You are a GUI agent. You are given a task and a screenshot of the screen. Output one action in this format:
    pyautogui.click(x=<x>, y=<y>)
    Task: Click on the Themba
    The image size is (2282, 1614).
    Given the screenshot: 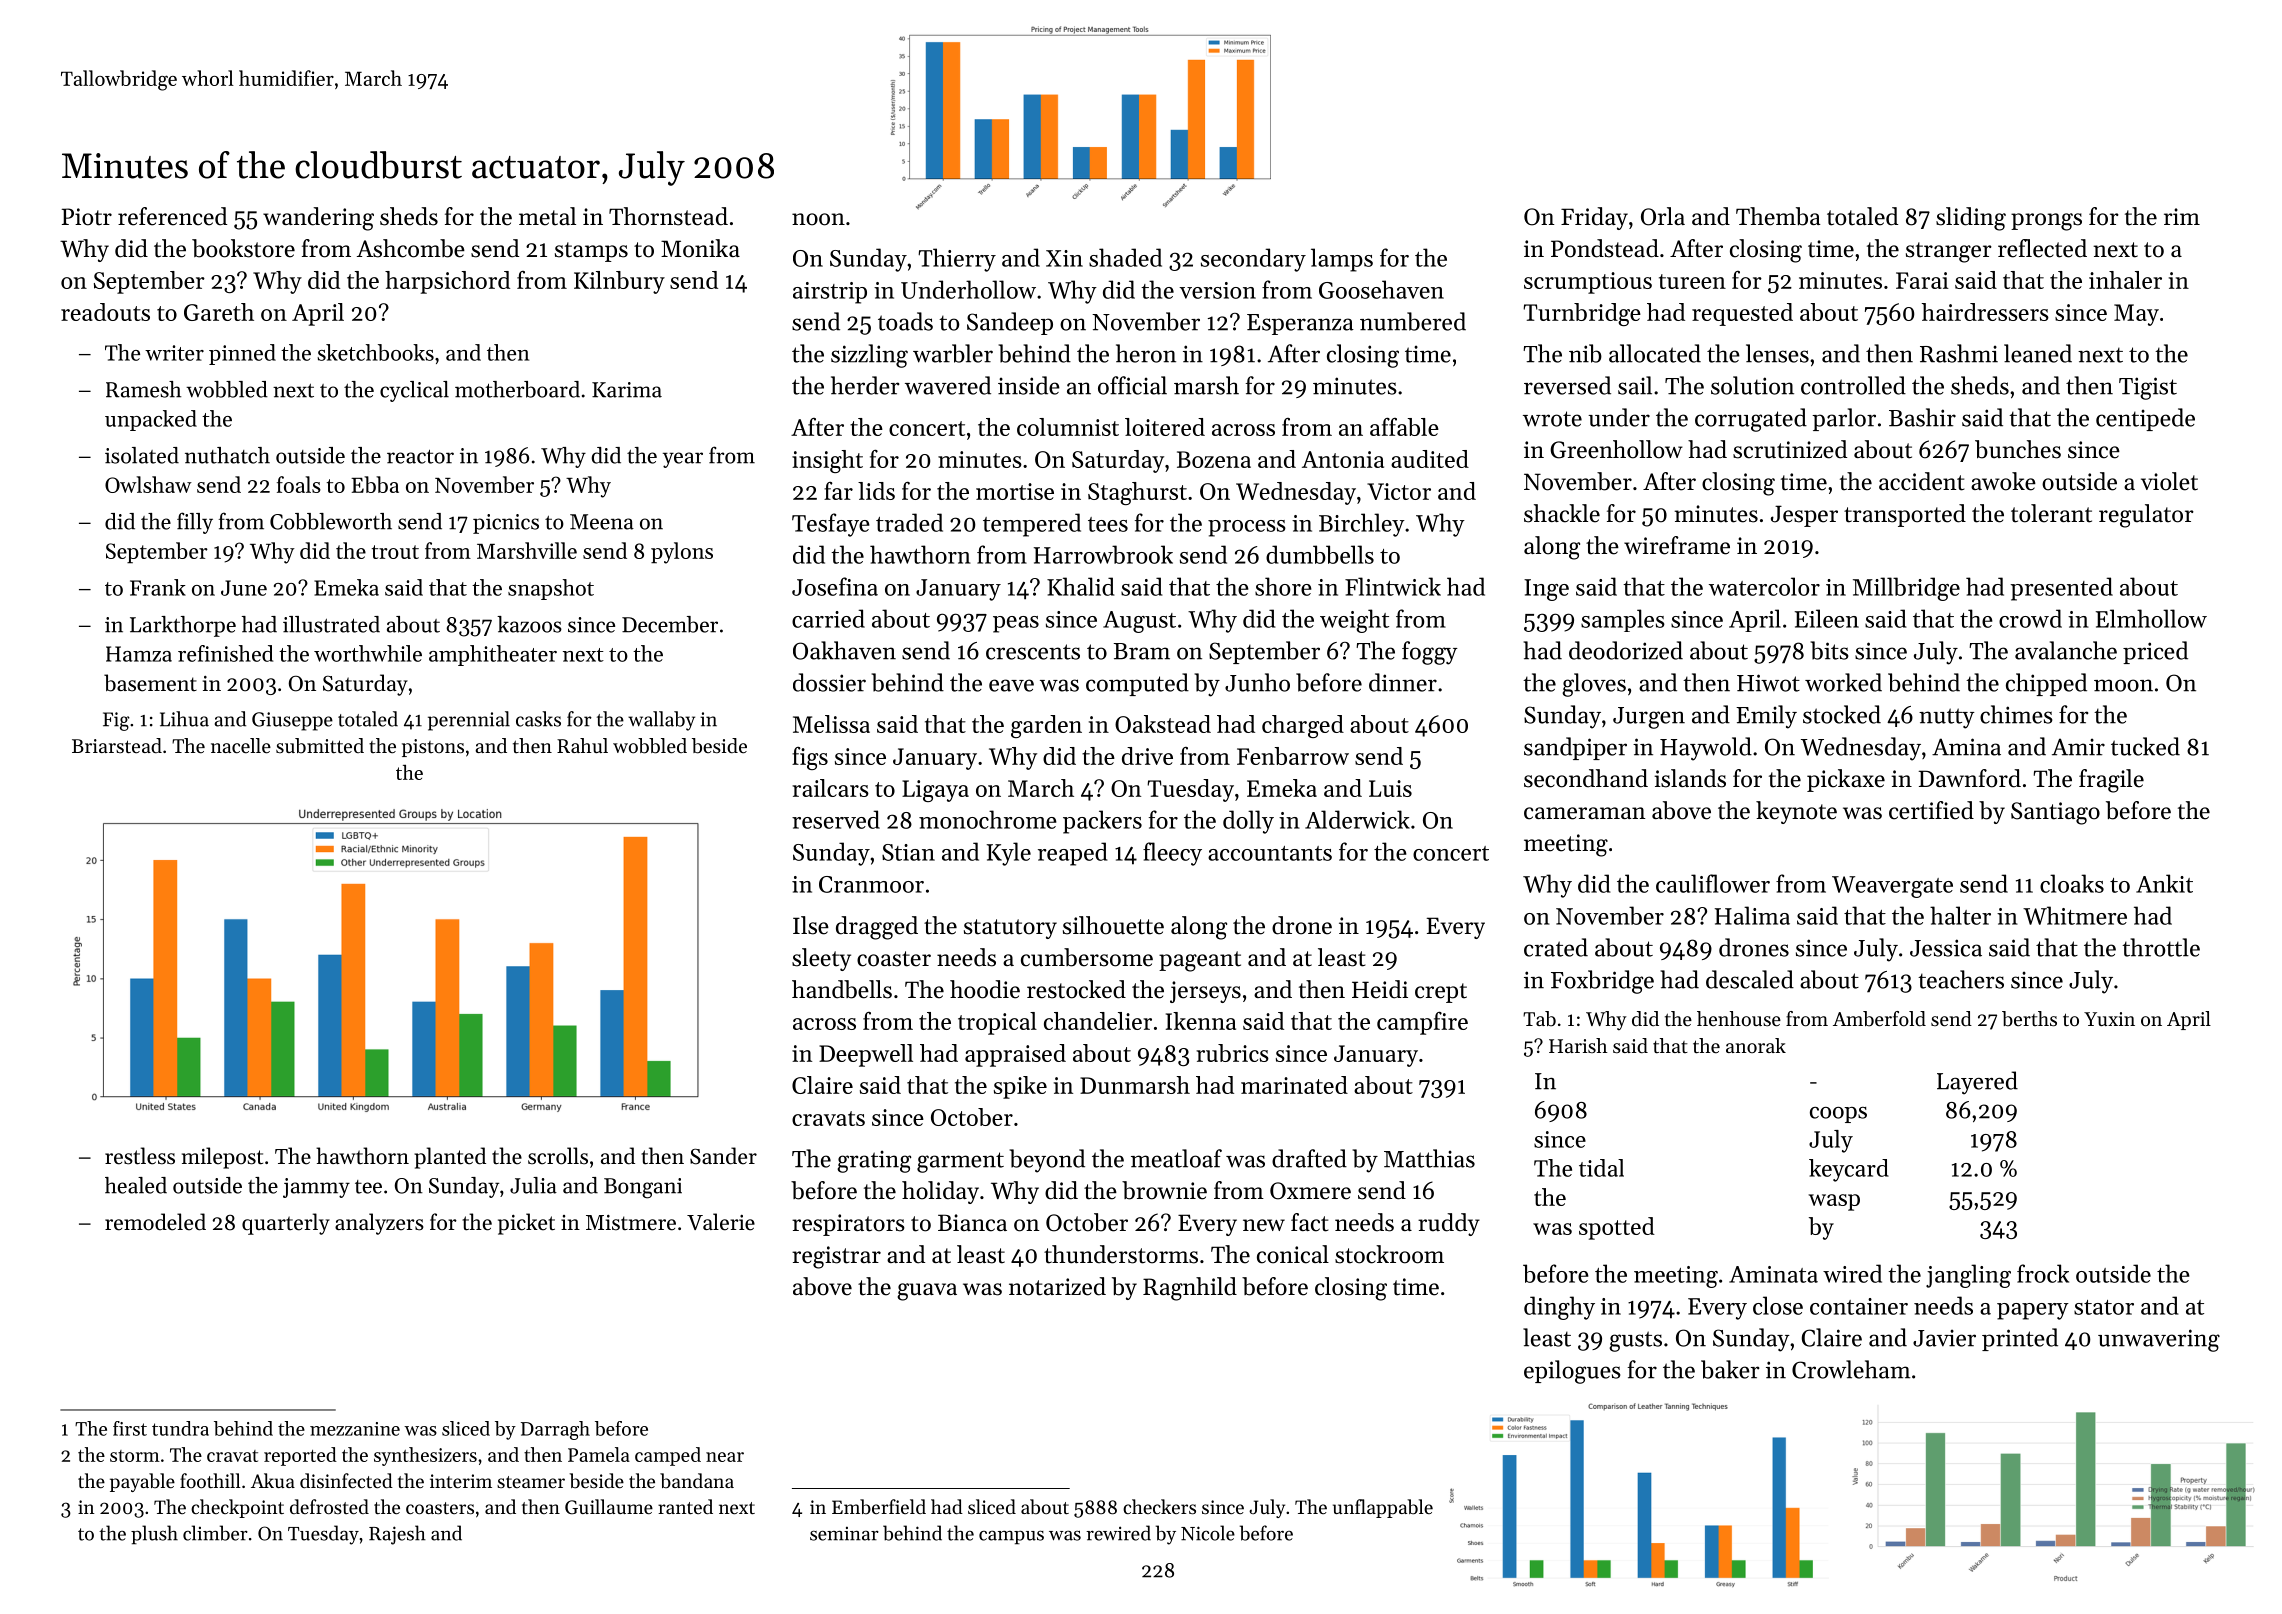 What is the action you would take?
    pyautogui.click(x=1778, y=216)
